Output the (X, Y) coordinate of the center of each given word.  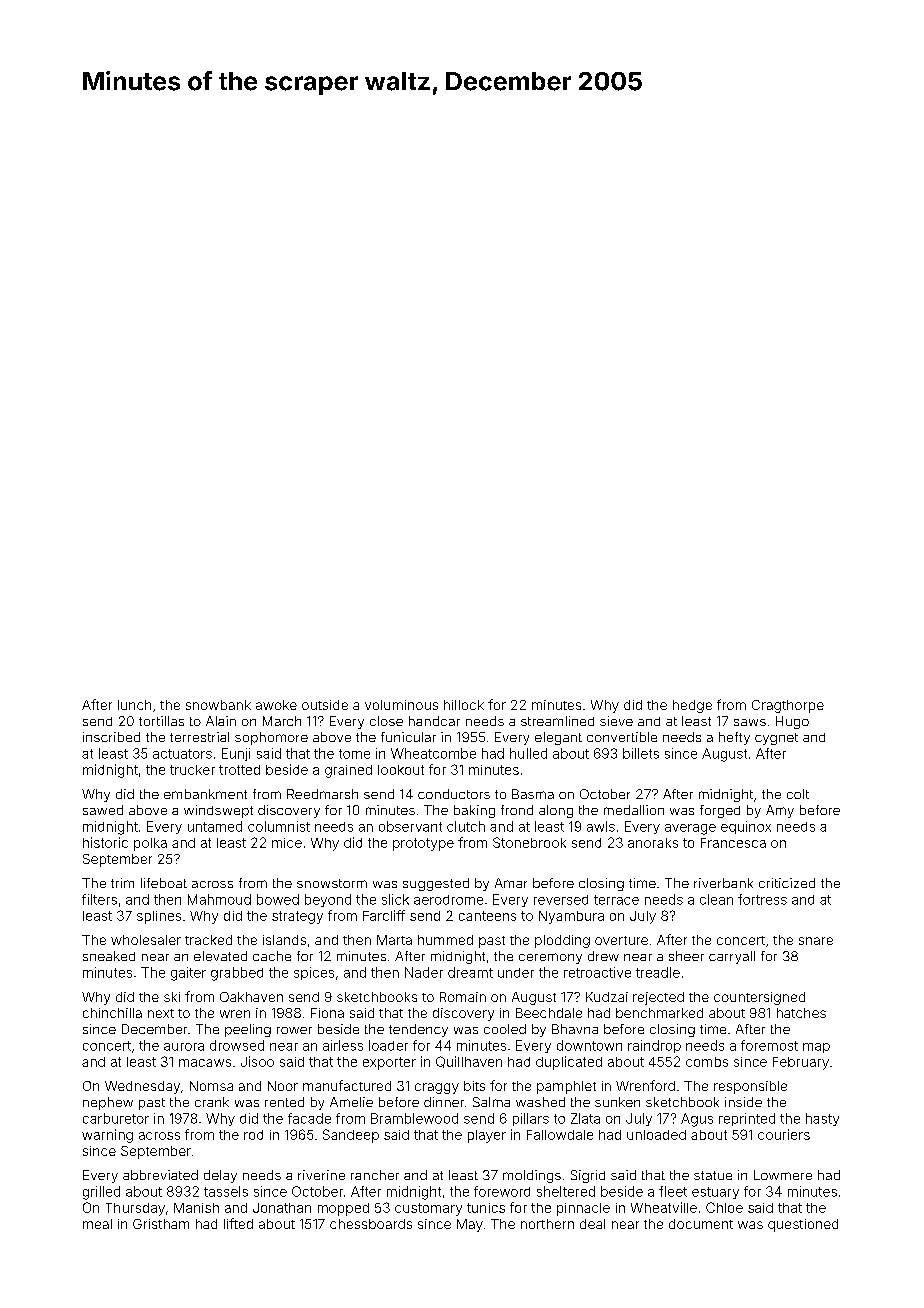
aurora (184, 1047)
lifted (238, 1223)
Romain (463, 997)
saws (750, 722)
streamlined (557, 721)
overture (621, 940)
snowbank (218, 705)
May (470, 1225)
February (801, 1063)
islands (284, 940)
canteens (487, 916)
